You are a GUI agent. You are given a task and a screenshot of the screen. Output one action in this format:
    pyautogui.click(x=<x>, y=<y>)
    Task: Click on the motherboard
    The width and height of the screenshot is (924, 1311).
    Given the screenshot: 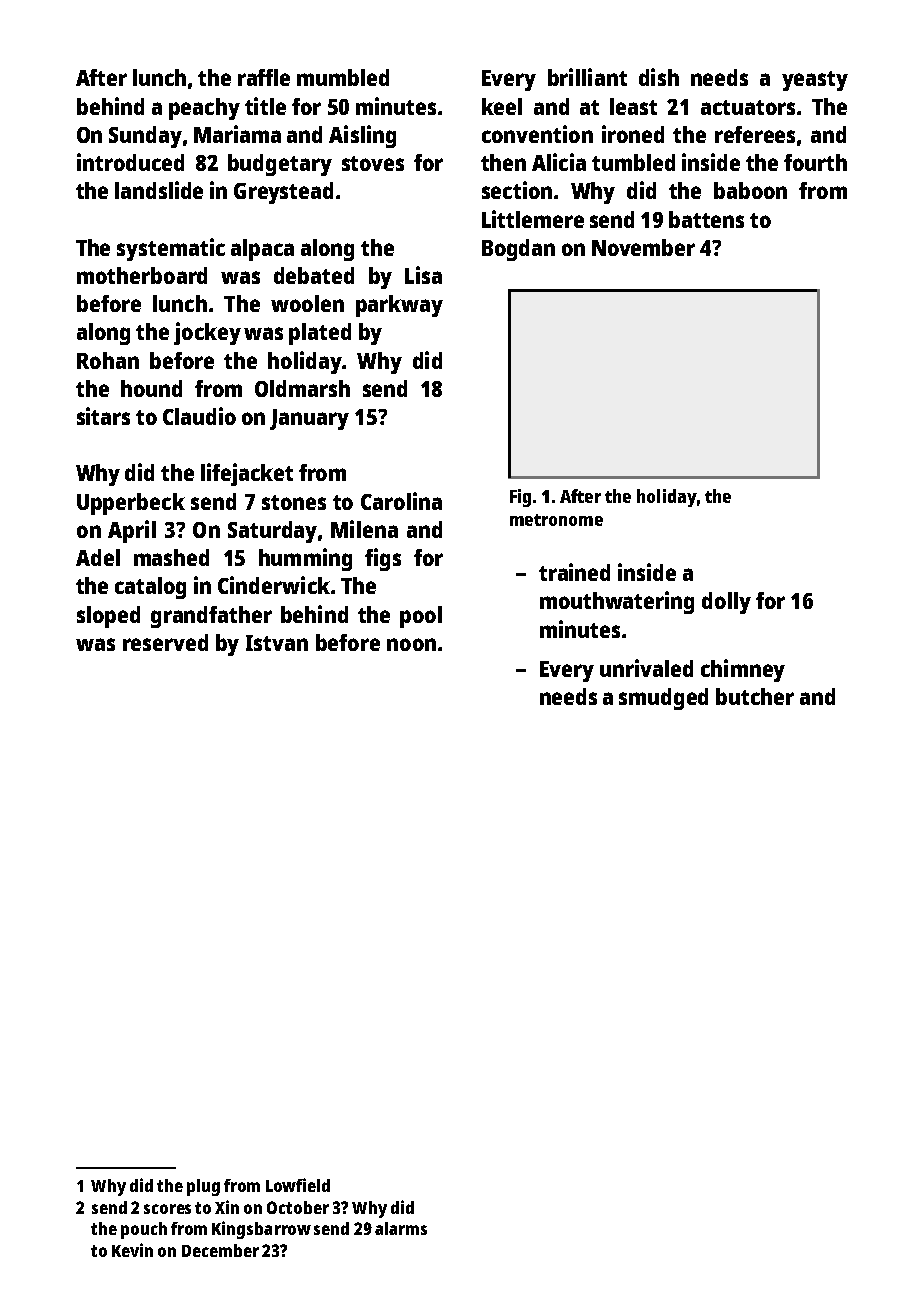 What is the action you would take?
    pyautogui.click(x=142, y=275)
